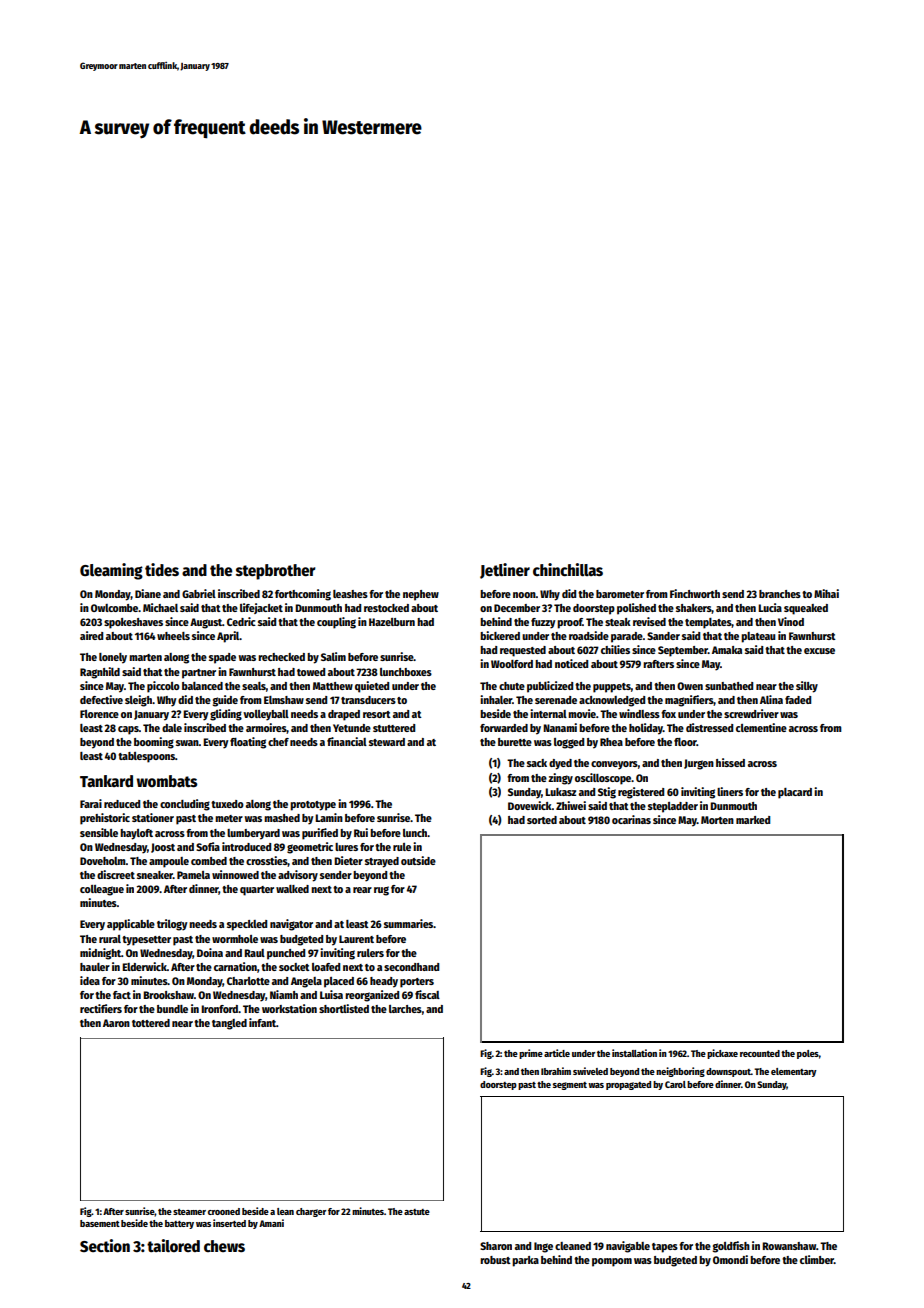 The height and width of the image is (1308, 924). Describe the element at coordinates (151, 1023) in the image. I see `tottered` at that location.
